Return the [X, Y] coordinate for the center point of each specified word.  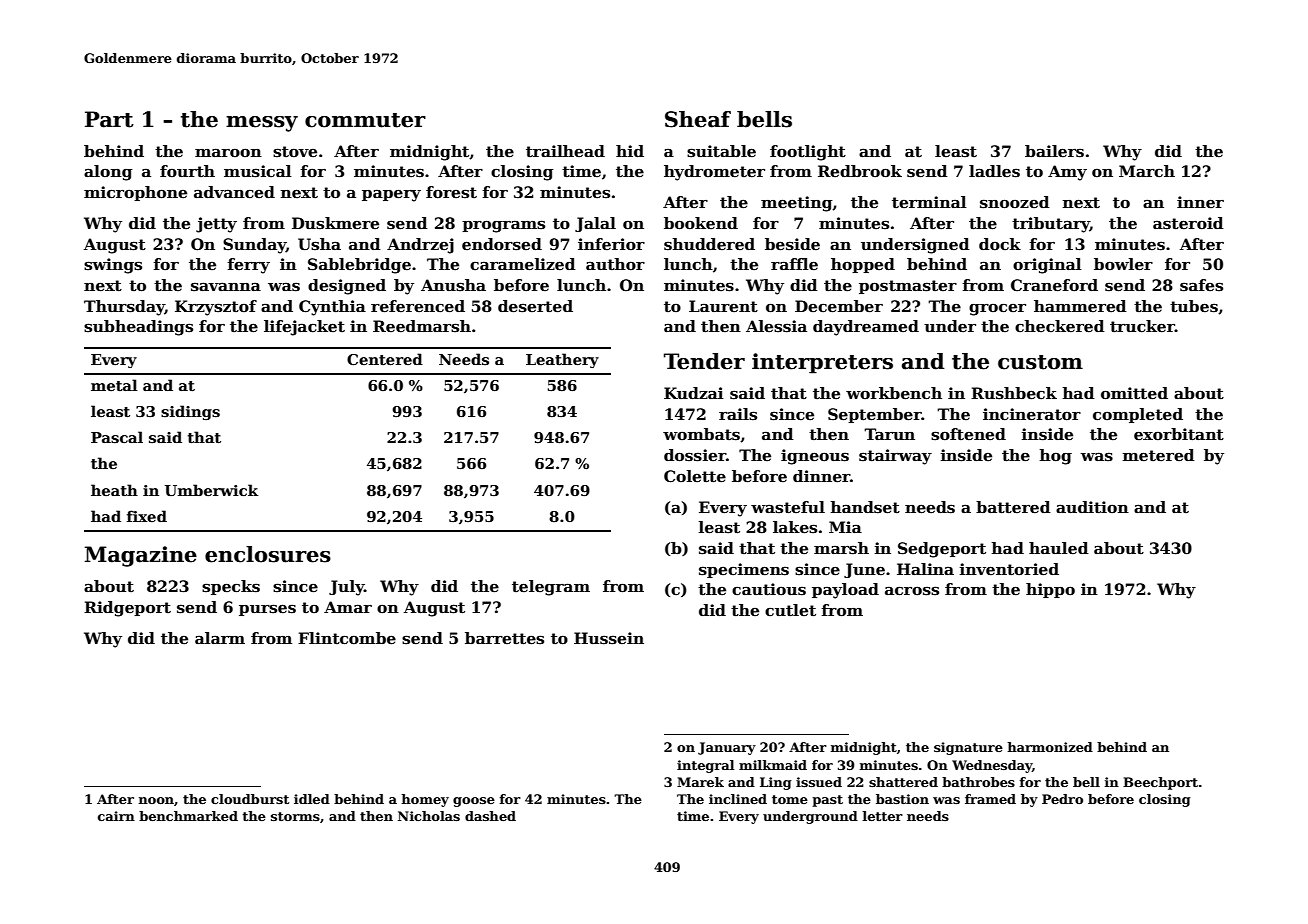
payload [845, 591]
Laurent [723, 306]
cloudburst [250, 799]
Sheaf [698, 119]
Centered [385, 359]
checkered [1060, 326]
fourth [187, 171]
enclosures [268, 554]
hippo [1050, 590]
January [727, 748]
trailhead [565, 151]
